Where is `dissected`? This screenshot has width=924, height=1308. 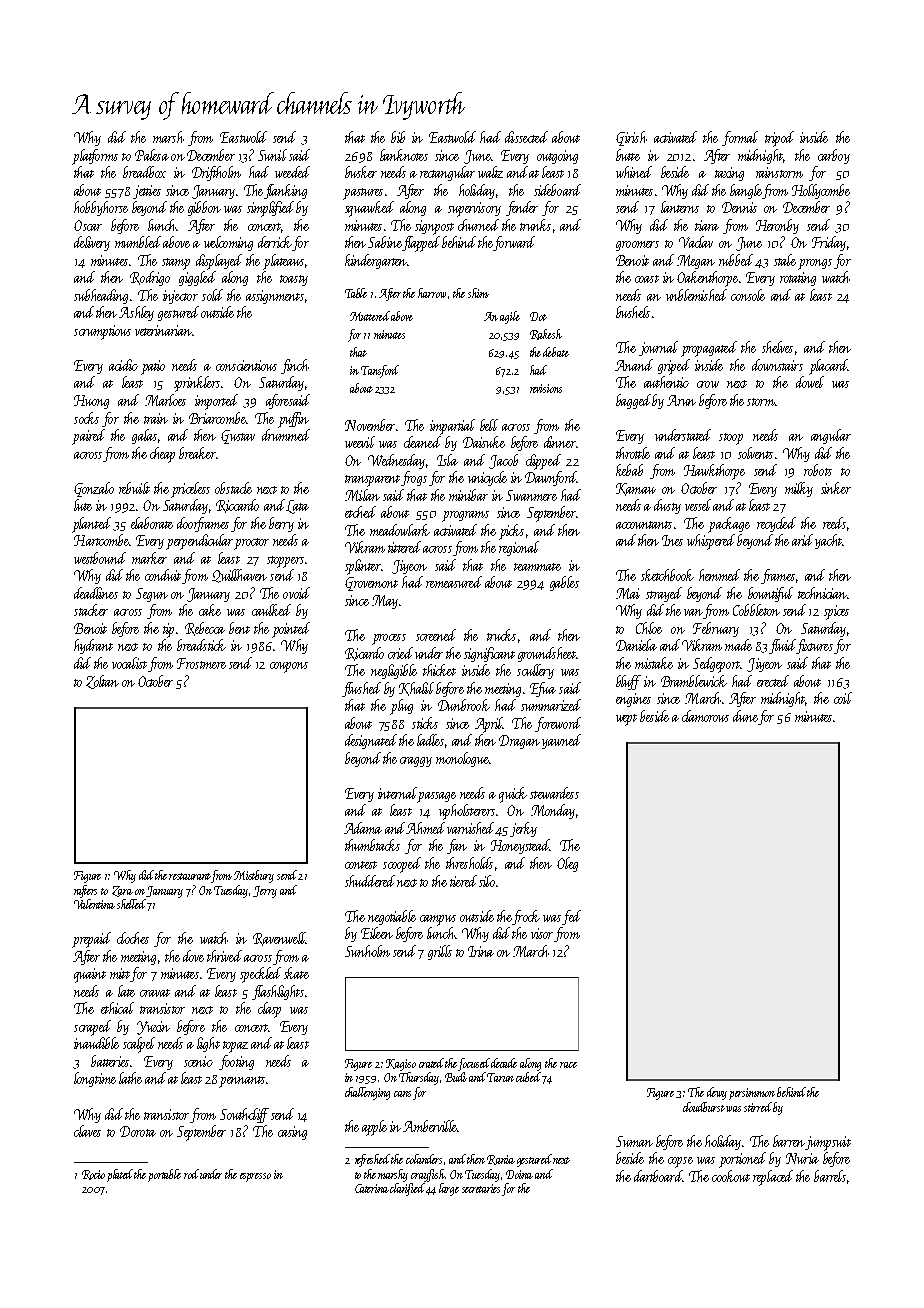
dissected is located at coordinates (526, 137).
